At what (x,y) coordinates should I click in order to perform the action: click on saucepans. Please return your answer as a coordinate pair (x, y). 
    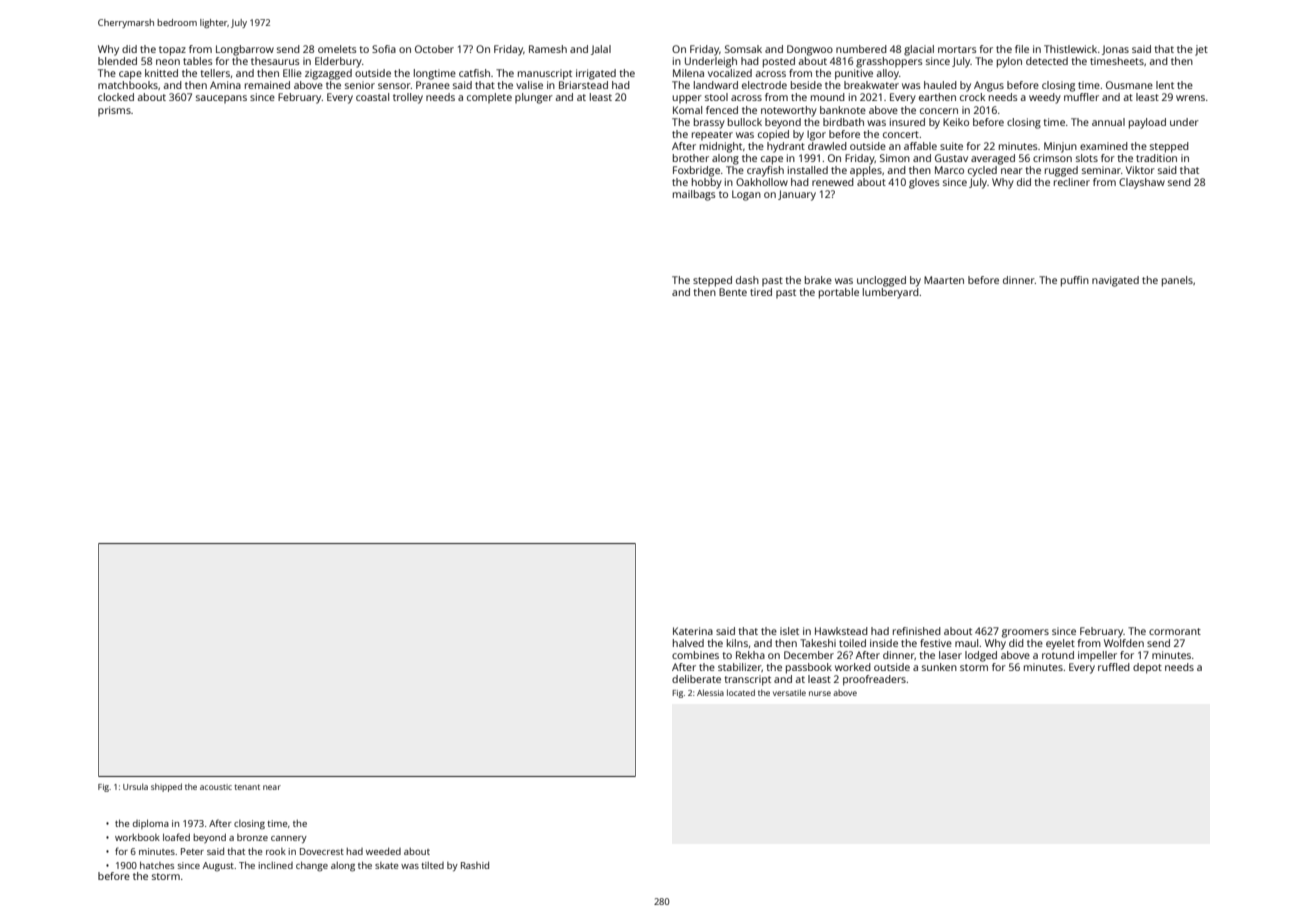
    Looking at the image, I should click on (221, 99).
